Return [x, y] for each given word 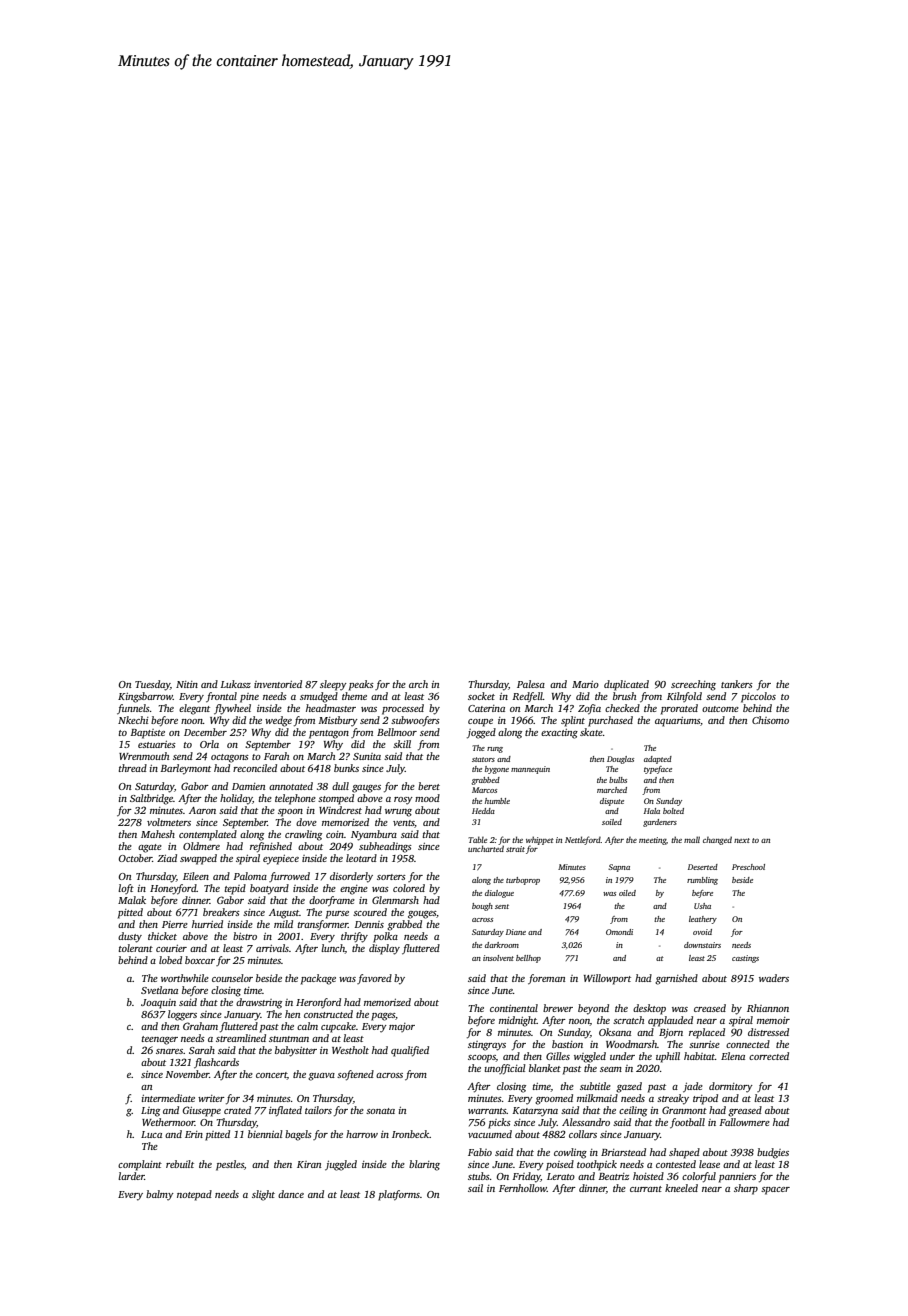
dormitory [731, 1087]
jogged [481, 733]
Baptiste [147, 734]
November [187, 1074]
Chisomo [770, 720]
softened [355, 1075]
